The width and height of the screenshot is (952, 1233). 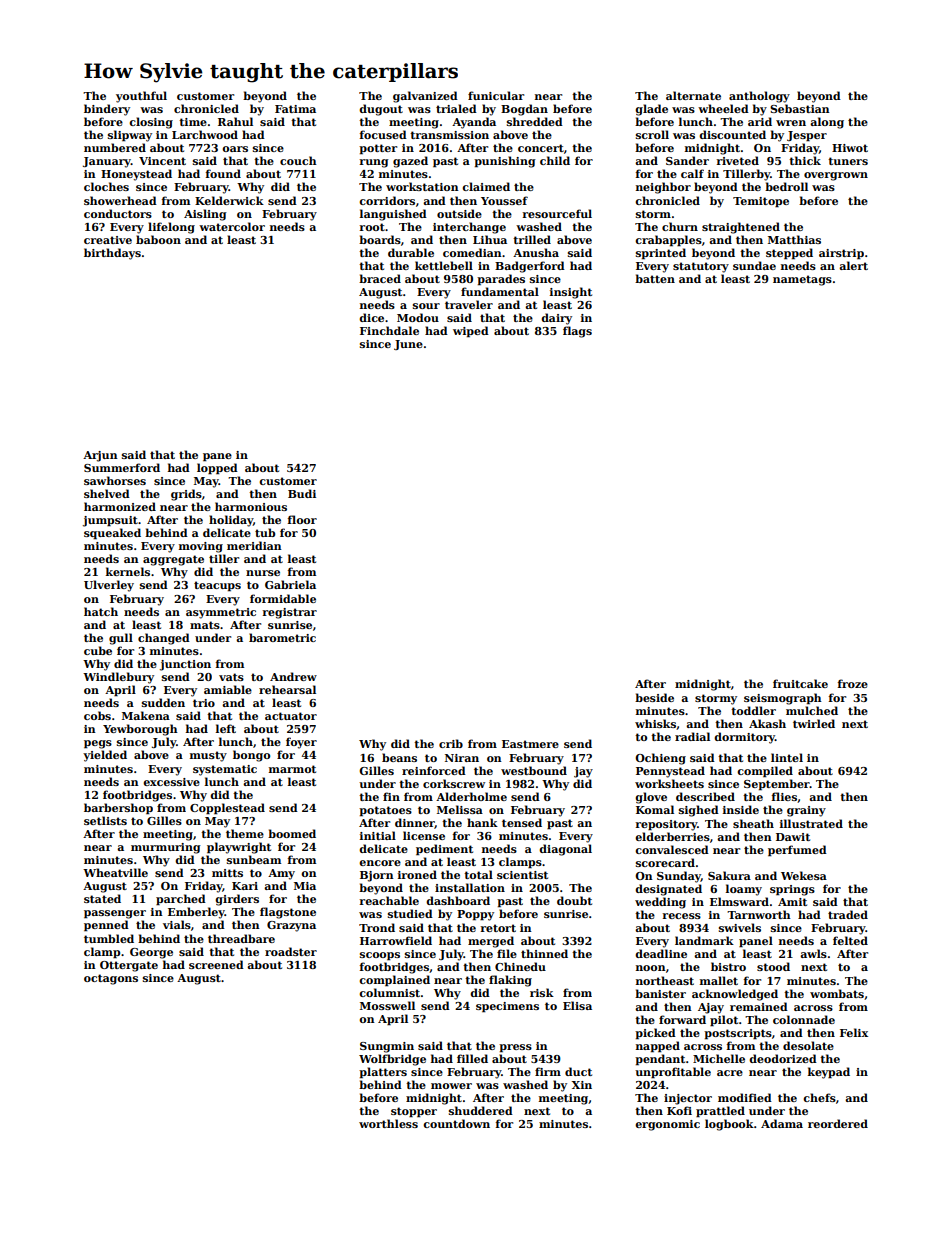 I want to click on funicular, so click(x=496, y=95).
